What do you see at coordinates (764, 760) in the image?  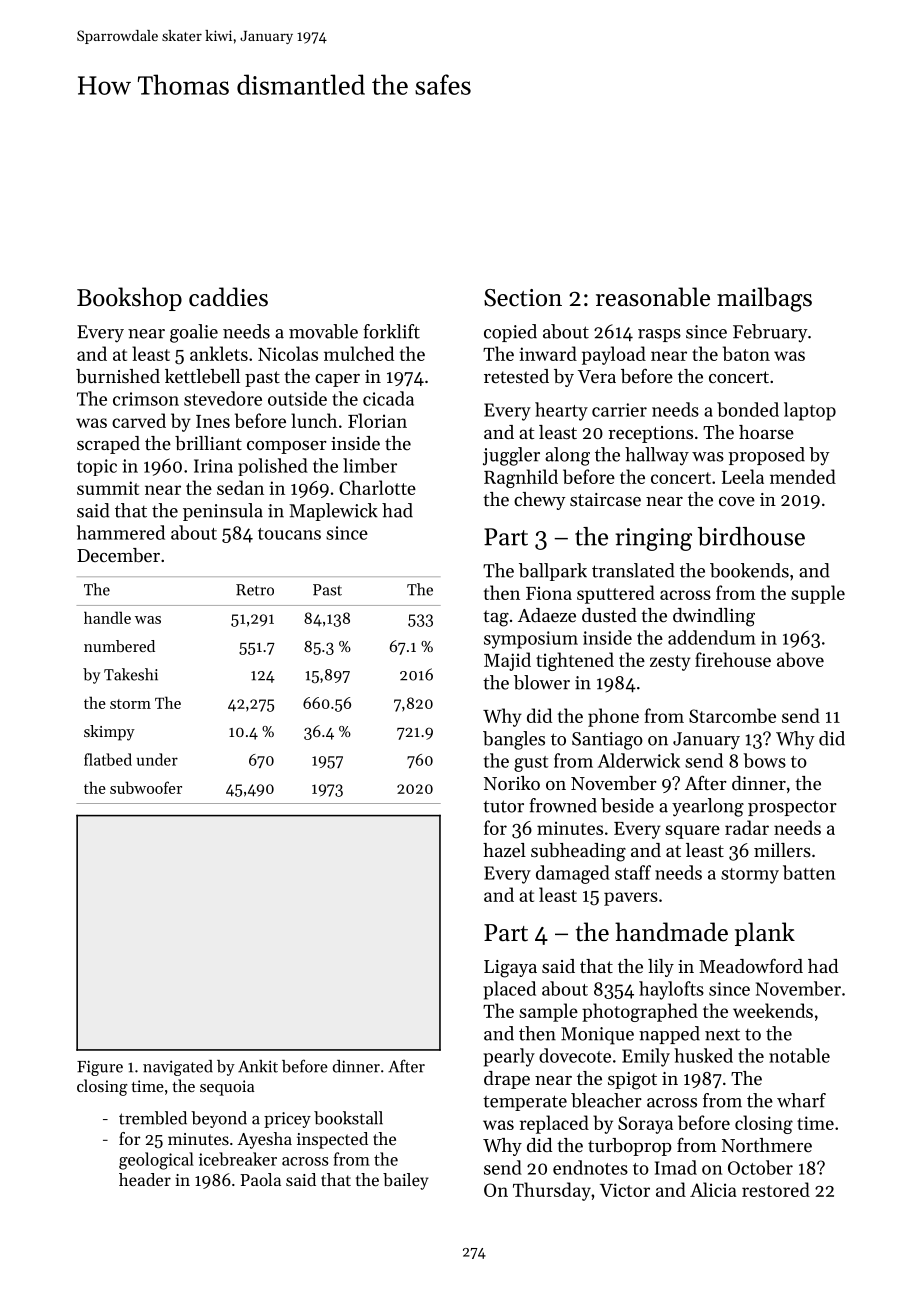 I see `bows` at bounding box center [764, 760].
